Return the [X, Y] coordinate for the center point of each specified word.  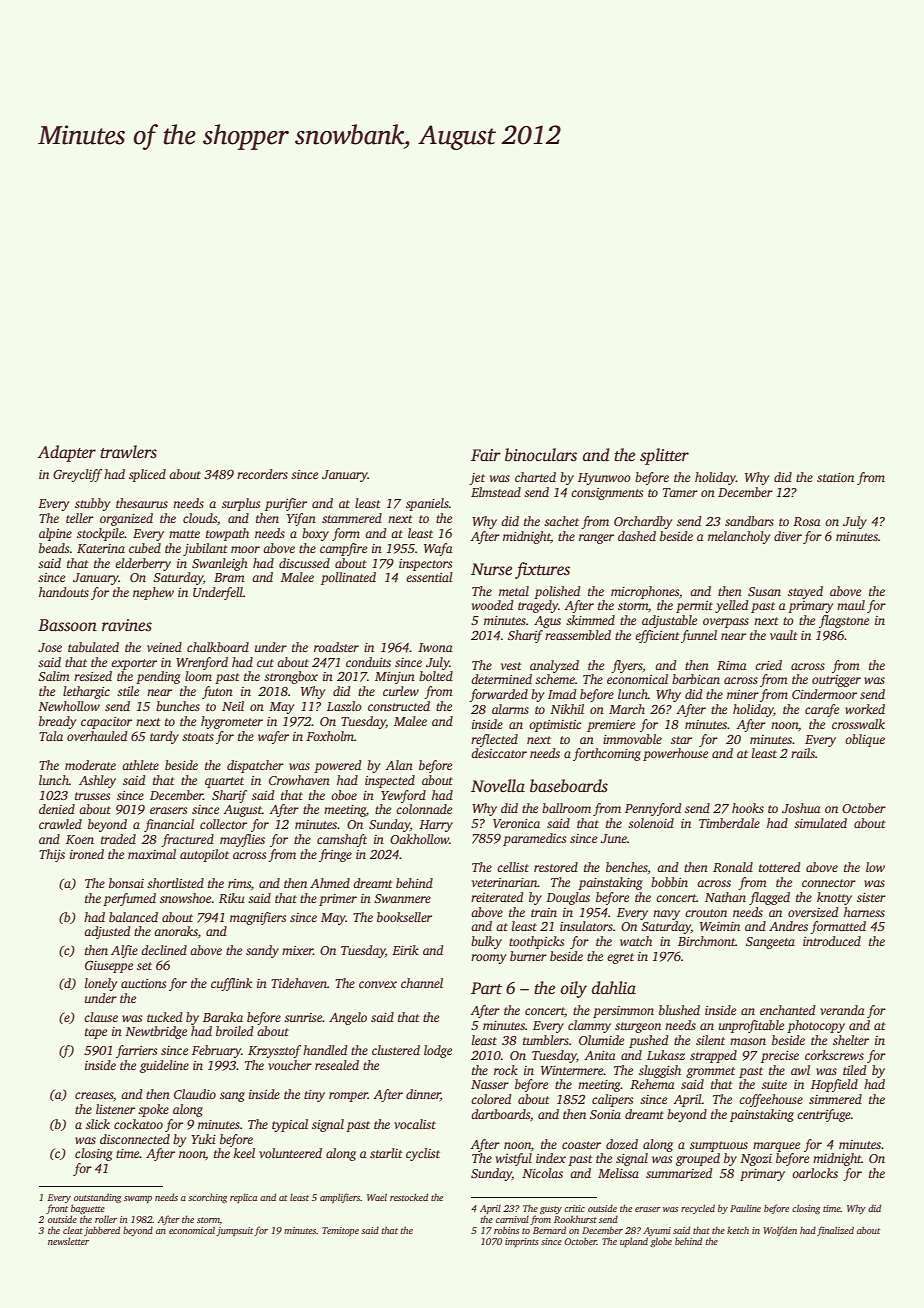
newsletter [68, 1241]
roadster [336, 647]
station [835, 477]
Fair [486, 455]
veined [164, 647]
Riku [232, 898]
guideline [164, 1066]
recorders [262, 474]
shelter [851, 1040]
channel [422, 983]
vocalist [415, 1124]
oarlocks [815, 1173]
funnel [699, 636]
